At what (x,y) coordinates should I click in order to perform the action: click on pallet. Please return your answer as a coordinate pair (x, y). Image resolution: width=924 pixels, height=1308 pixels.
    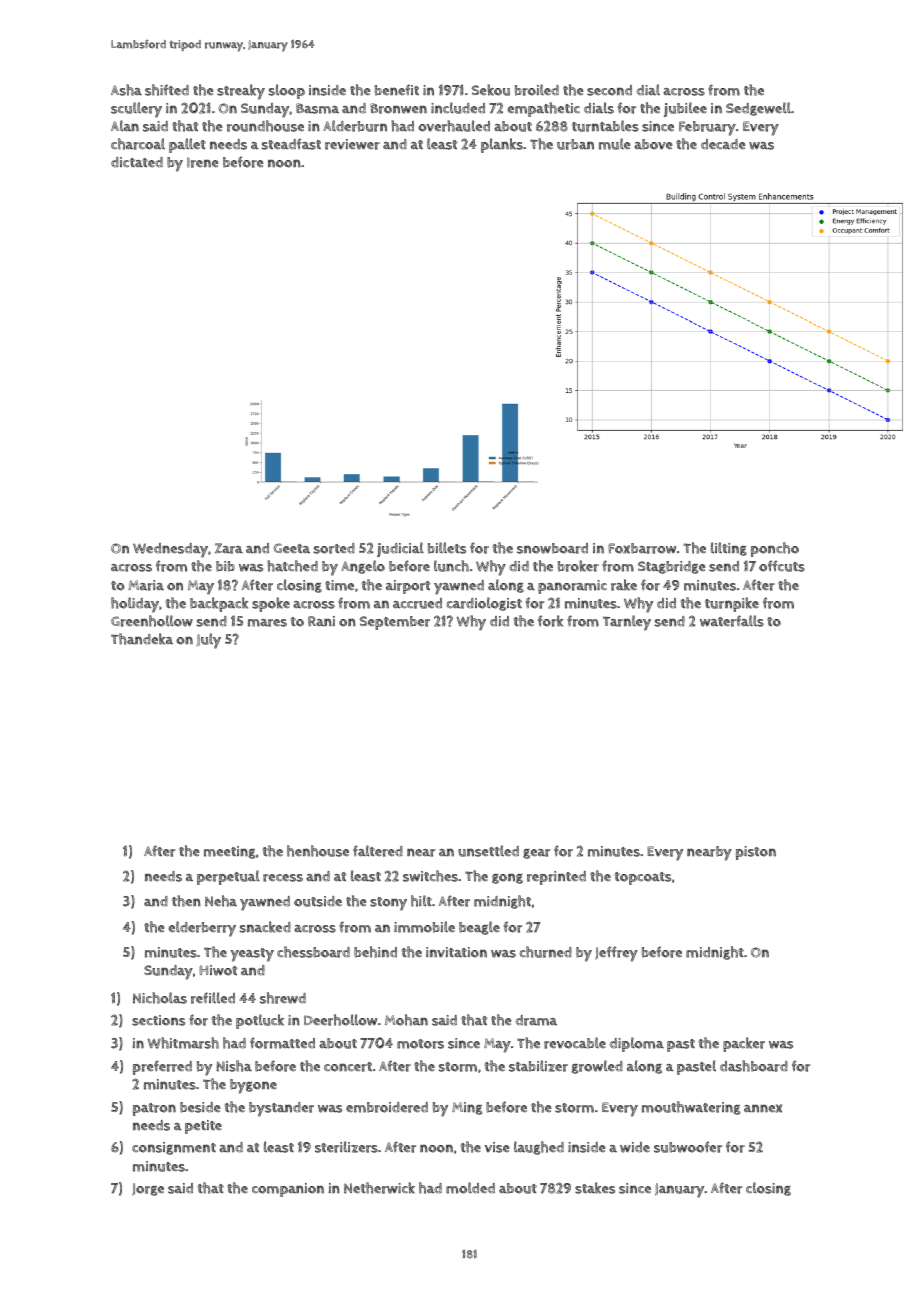
    Looking at the image, I should click on (187, 145).
